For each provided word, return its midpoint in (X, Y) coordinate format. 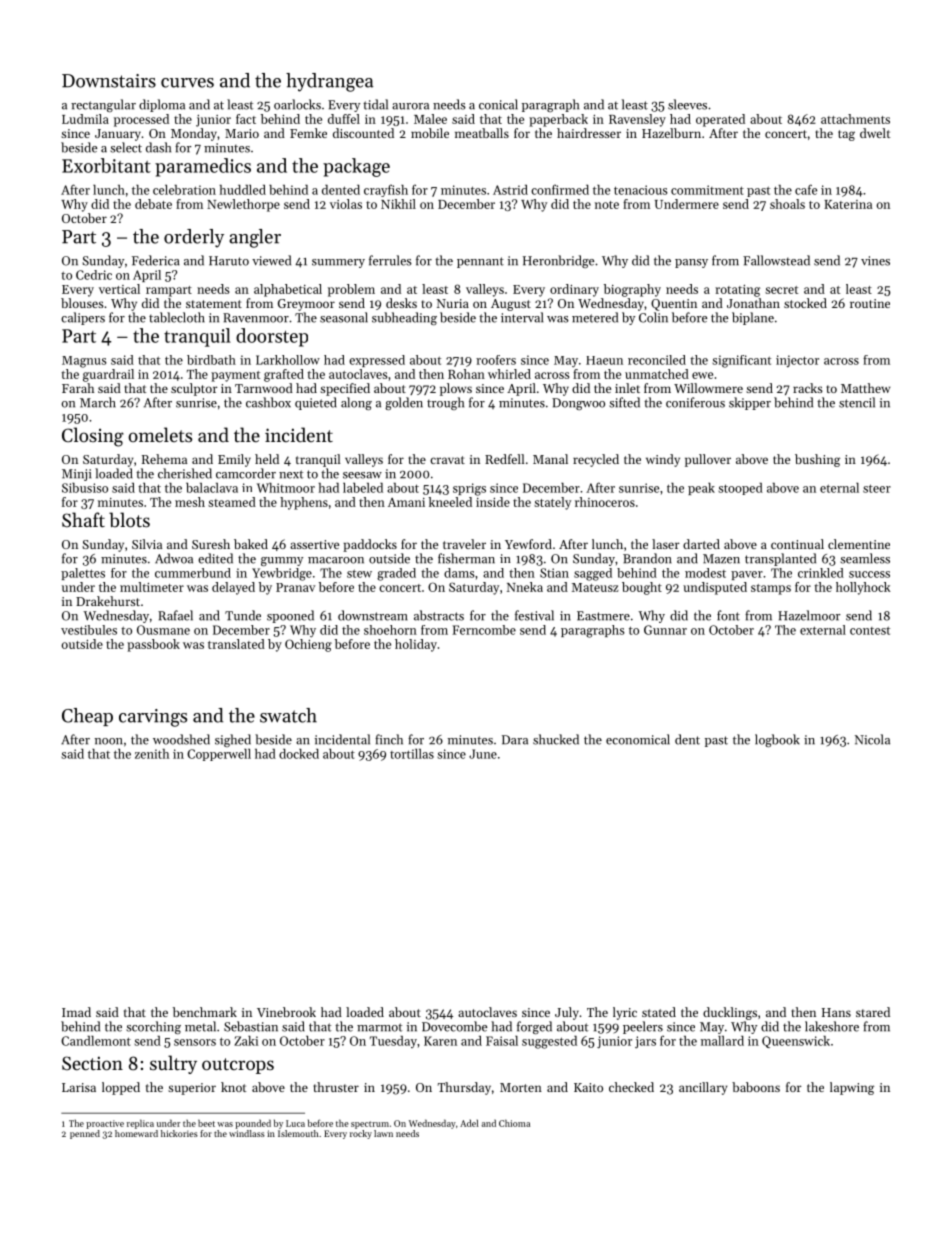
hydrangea (329, 82)
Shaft (83, 519)
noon (109, 741)
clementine (859, 544)
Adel (469, 1123)
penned (85, 1134)
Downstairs (109, 81)
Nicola (872, 739)
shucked (556, 739)
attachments (855, 119)
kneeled (450, 502)
